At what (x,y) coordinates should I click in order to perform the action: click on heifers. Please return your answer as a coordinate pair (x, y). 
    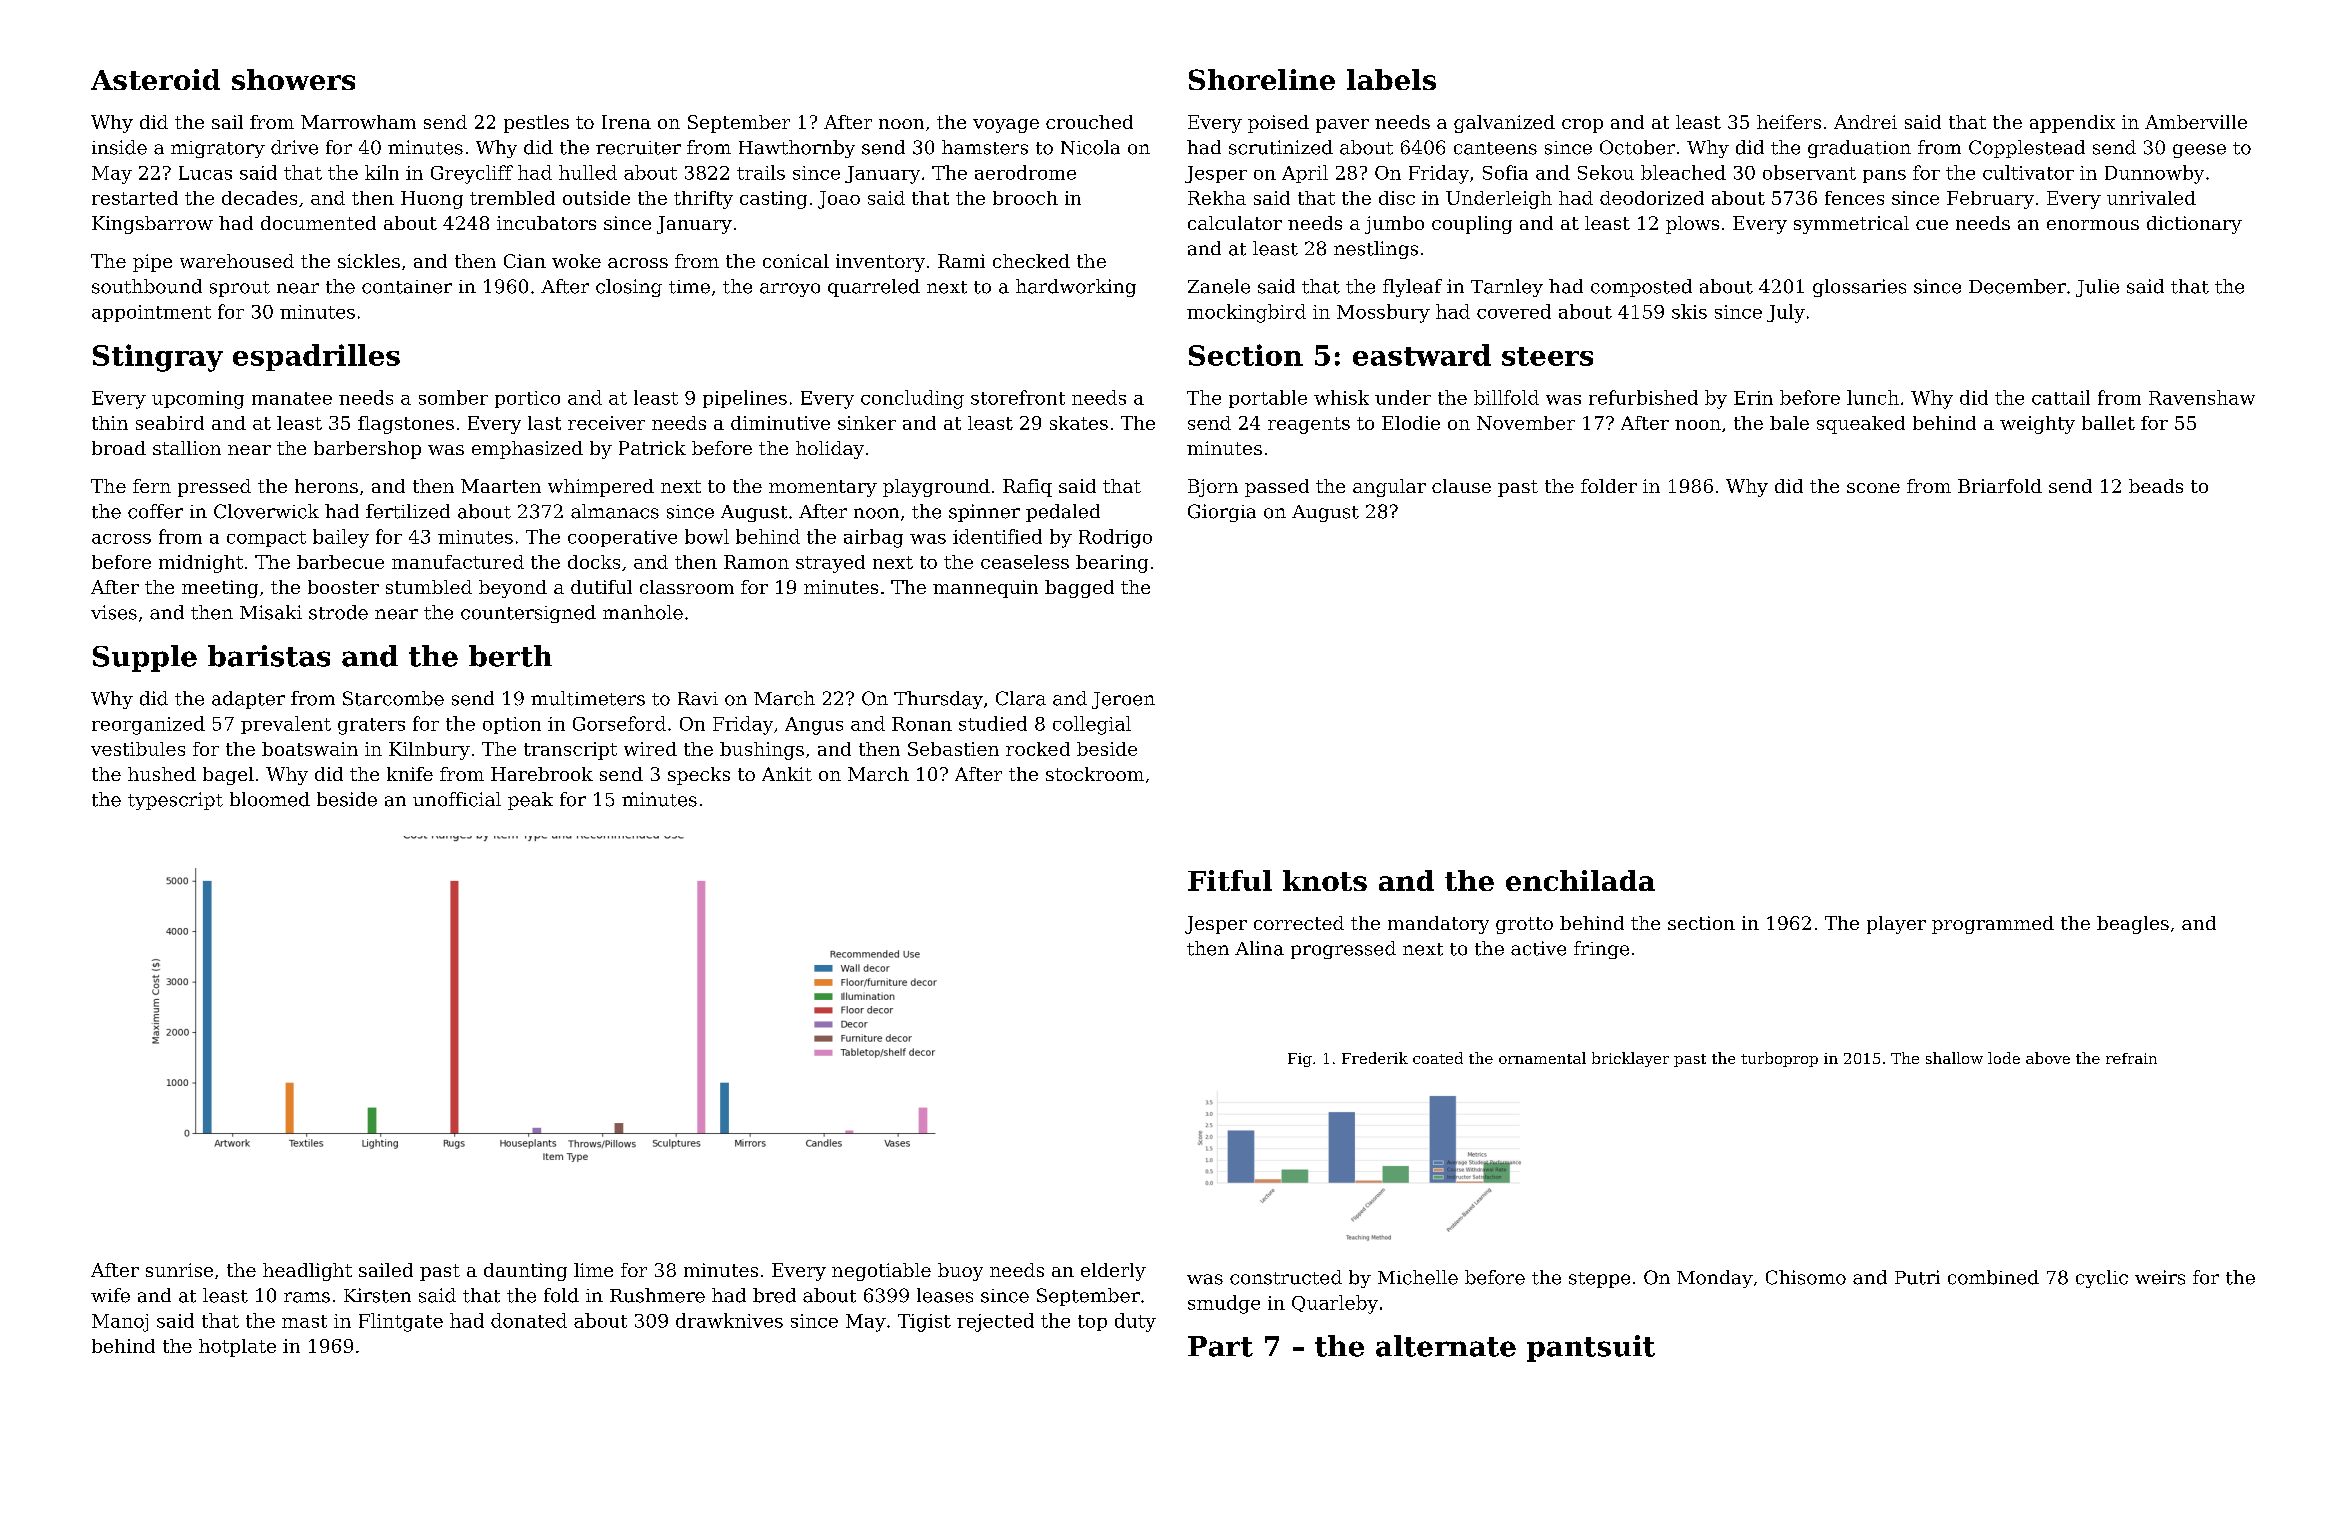
    Looking at the image, I should click on (1789, 122).
